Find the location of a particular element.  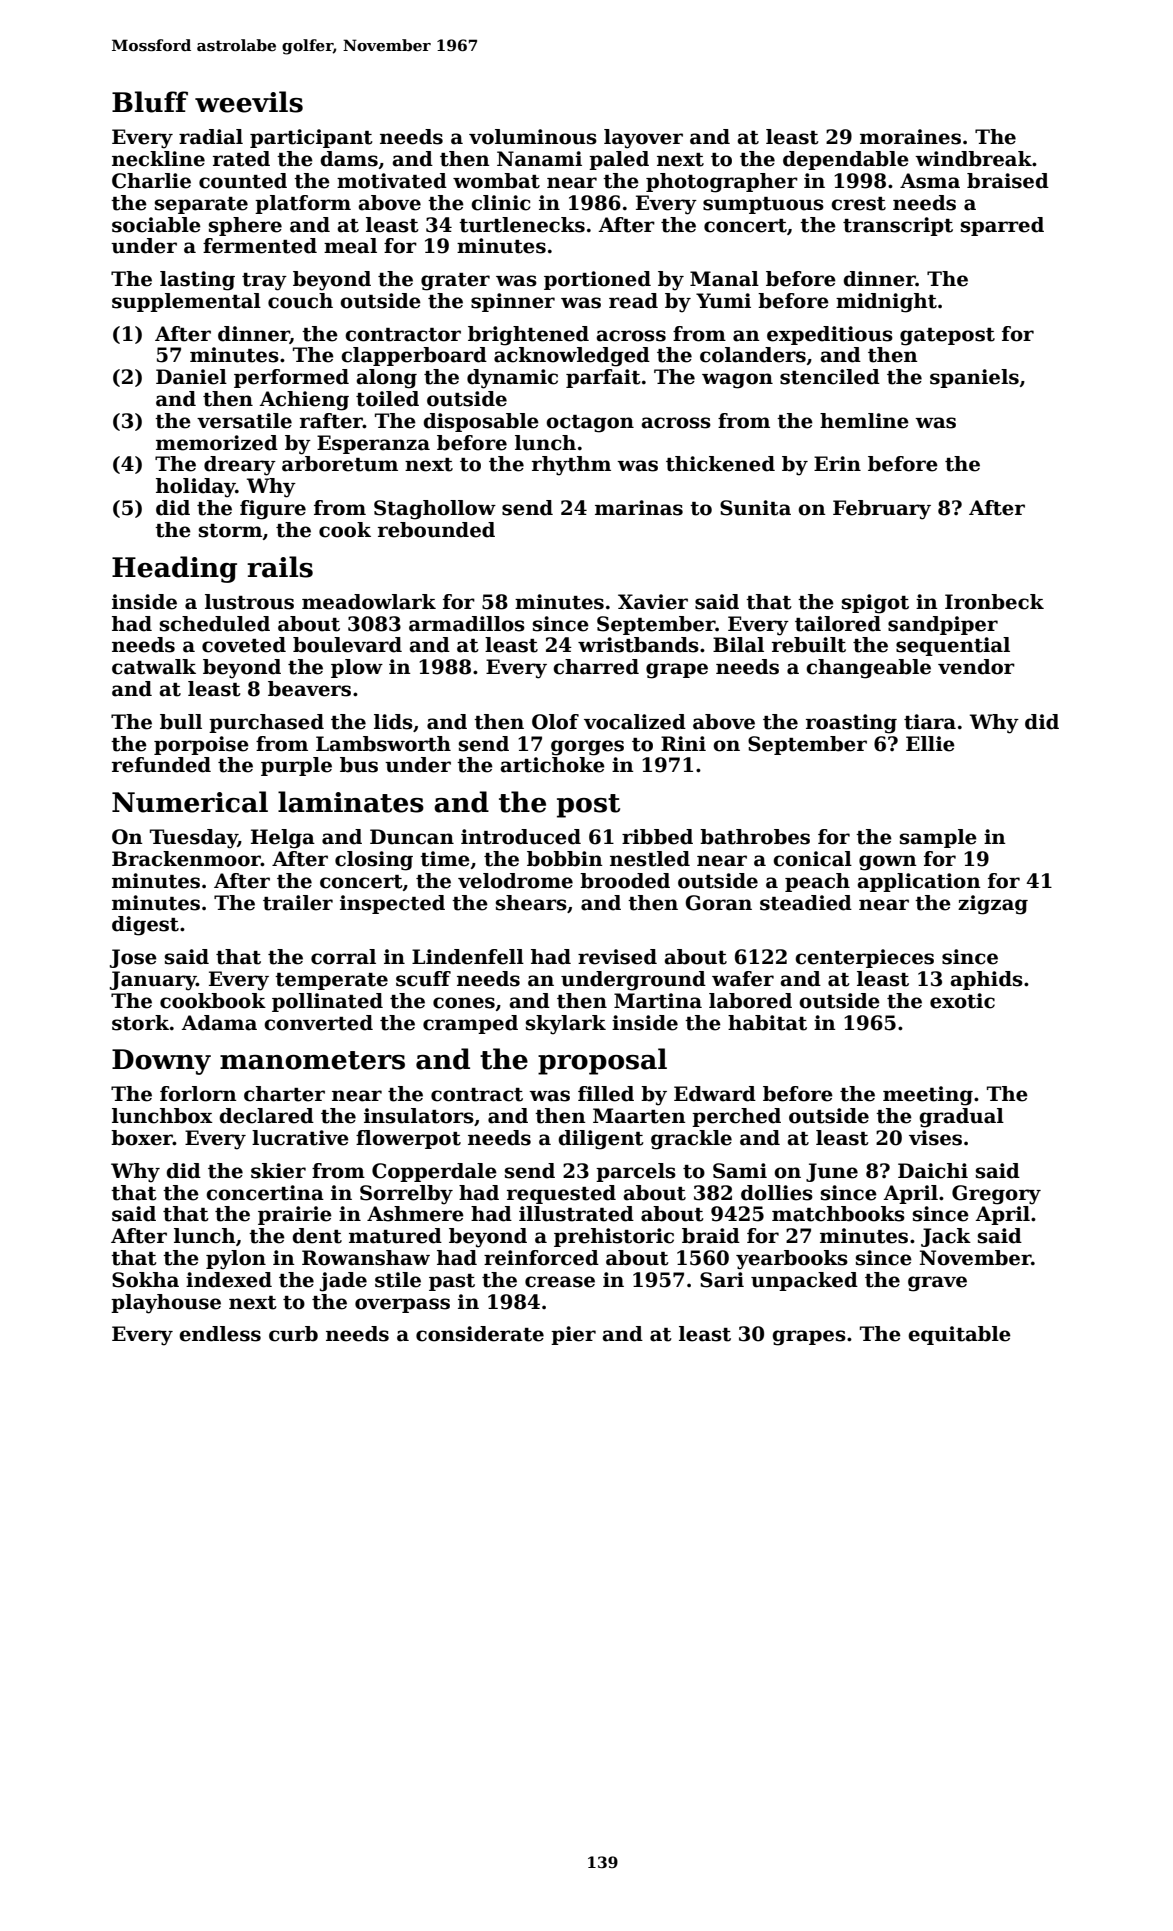

Rowanshaw is located at coordinates (366, 1258).
